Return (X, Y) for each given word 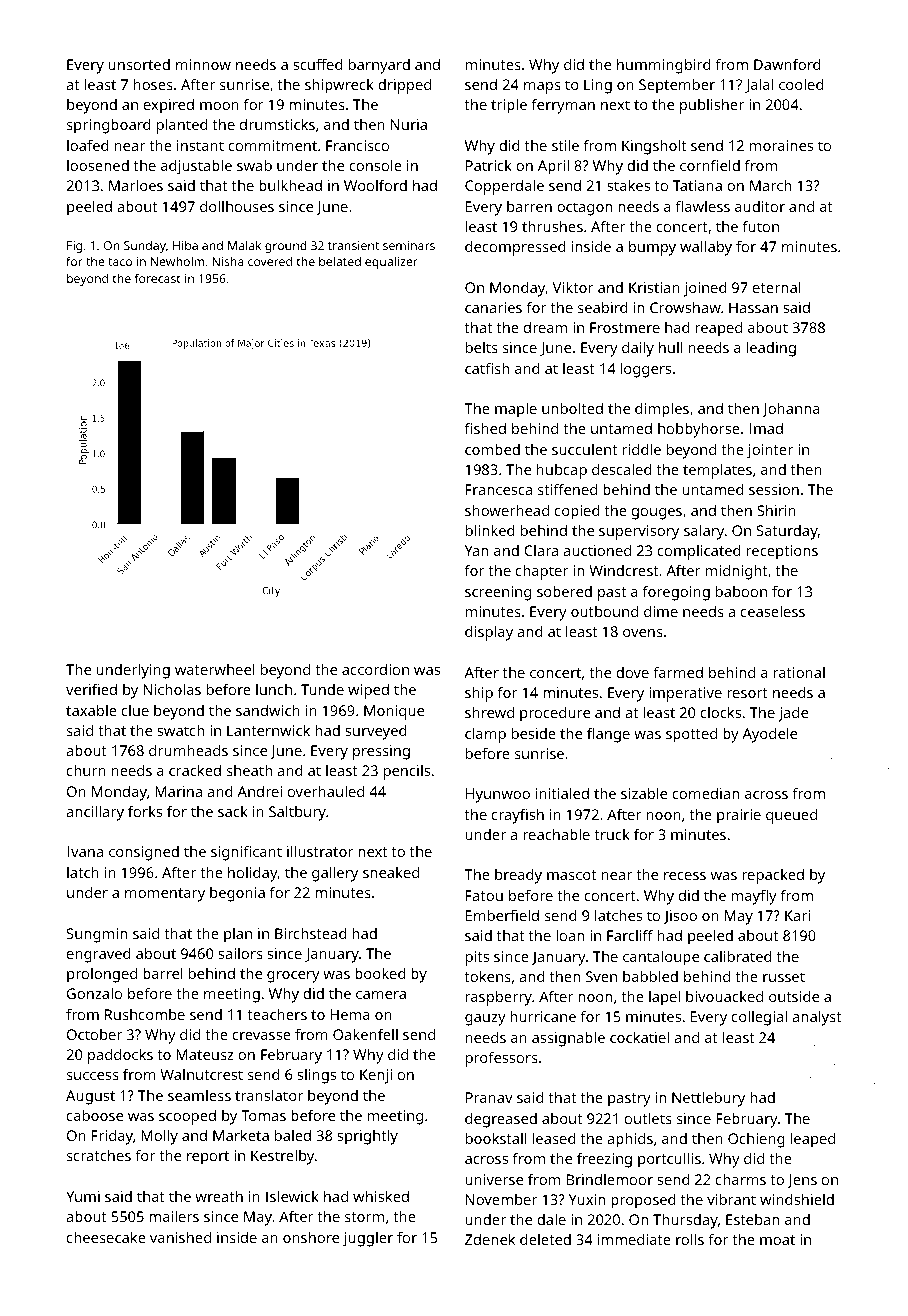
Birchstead (311, 933)
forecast (158, 278)
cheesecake (106, 1237)
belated (340, 261)
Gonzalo (94, 993)
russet (784, 977)
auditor (760, 206)
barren (529, 206)
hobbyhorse (699, 430)
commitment (272, 145)
